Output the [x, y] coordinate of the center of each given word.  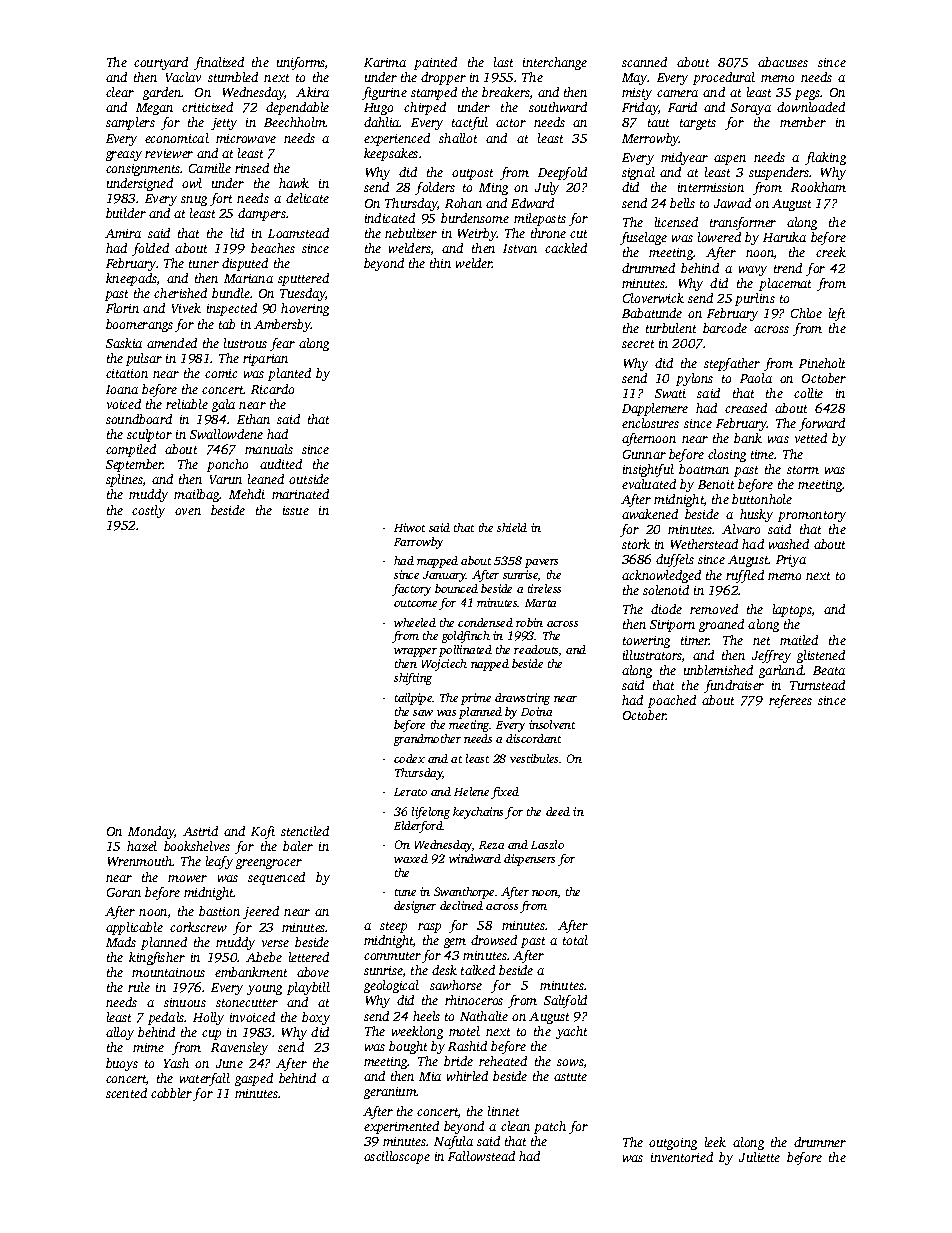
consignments [143, 170]
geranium [390, 1093]
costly [148, 511]
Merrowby [651, 139]
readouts [536, 649]
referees [790, 701]
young [264, 990]
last [503, 62]
